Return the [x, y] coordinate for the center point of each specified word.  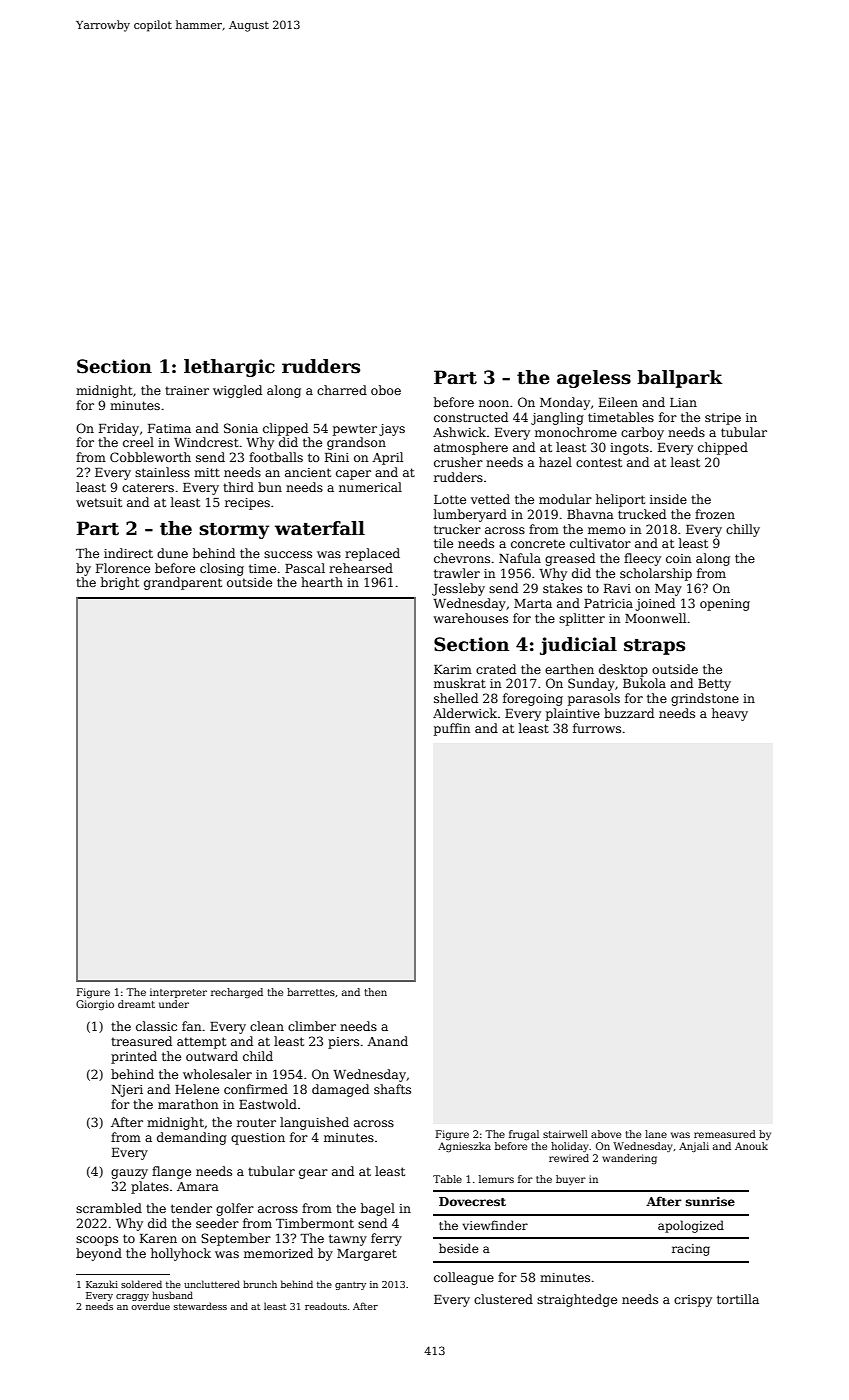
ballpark [680, 379]
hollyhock [181, 1254]
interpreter [178, 993]
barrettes [311, 992]
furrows [597, 728]
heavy [730, 714]
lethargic [229, 368]
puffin [452, 729]
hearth [322, 582]
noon [494, 403]
